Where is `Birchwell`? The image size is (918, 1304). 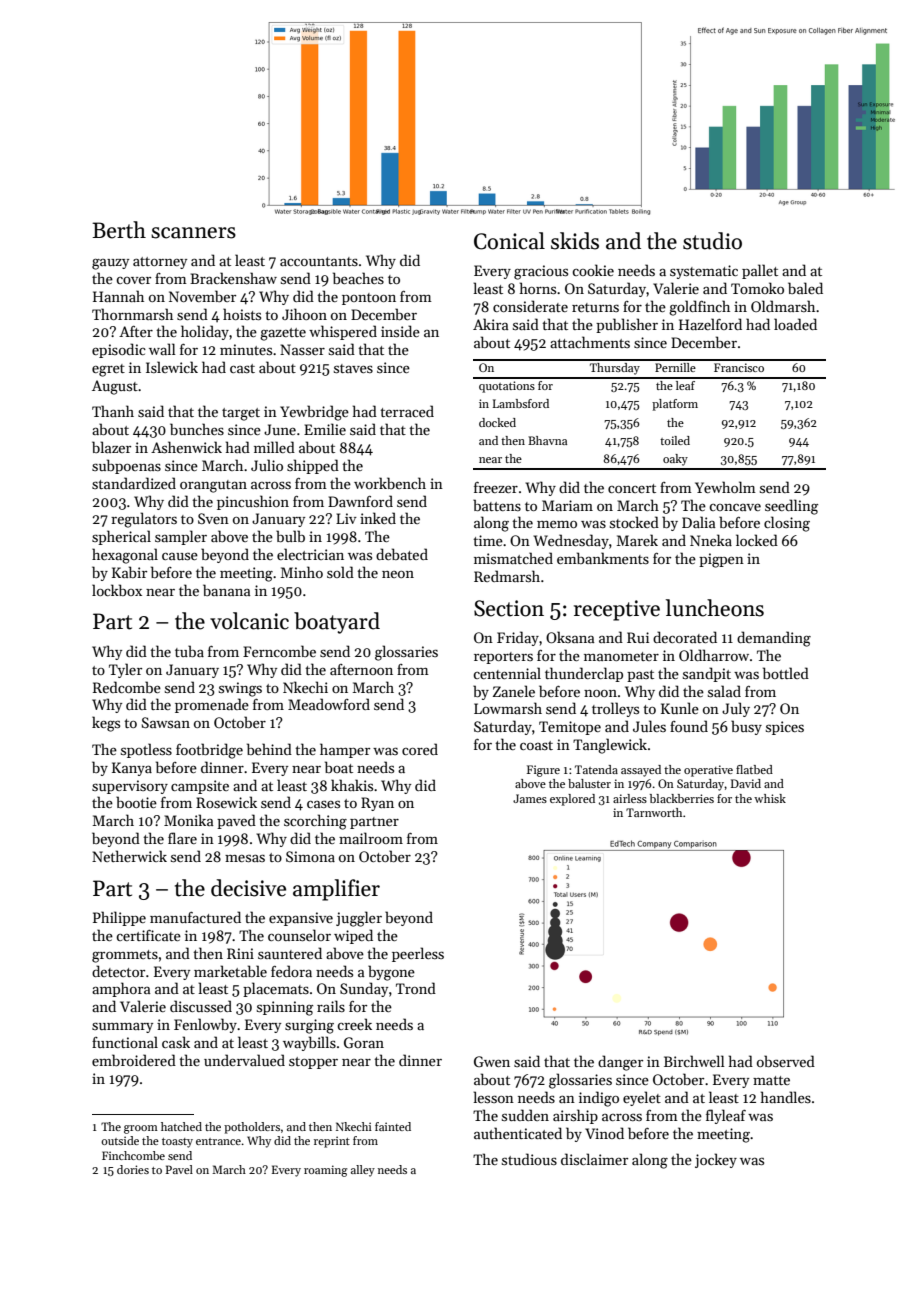 Birchwell is located at coordinates (694, 1061).
